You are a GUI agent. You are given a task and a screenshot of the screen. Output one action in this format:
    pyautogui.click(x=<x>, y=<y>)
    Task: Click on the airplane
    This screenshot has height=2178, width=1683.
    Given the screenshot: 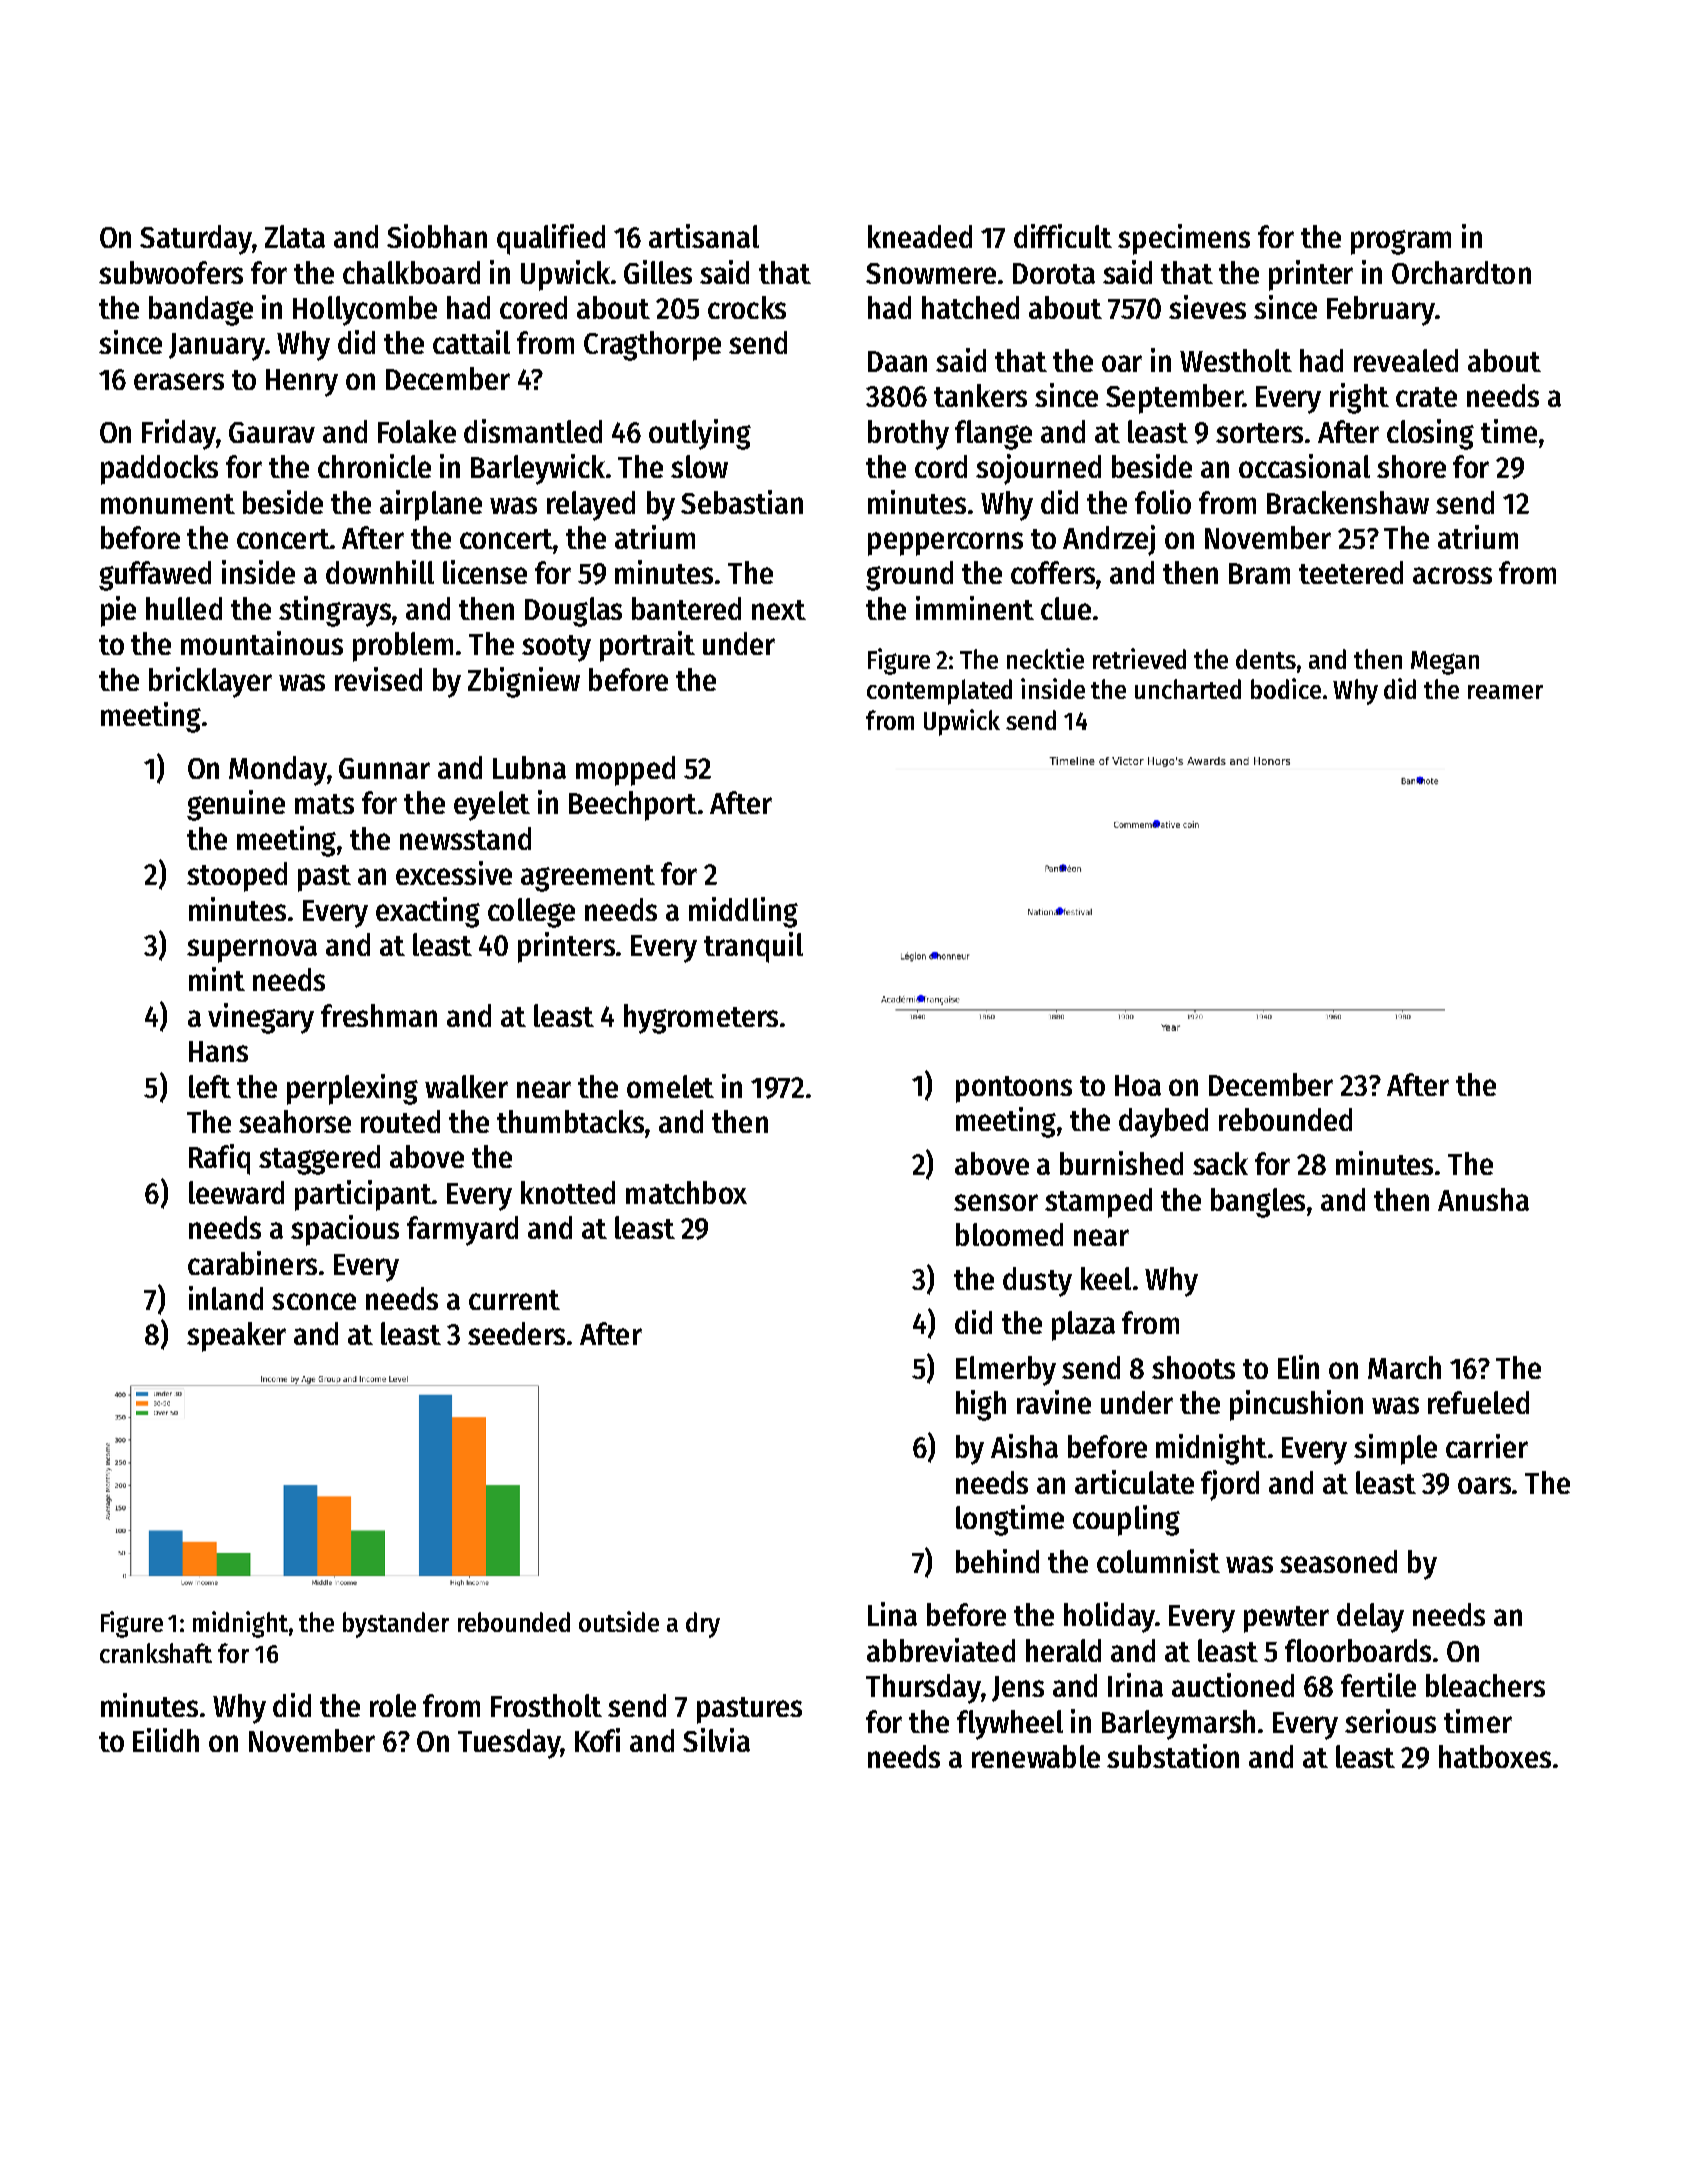 What is the action you would take?
    pyautogui.click(x=431, y=505)
